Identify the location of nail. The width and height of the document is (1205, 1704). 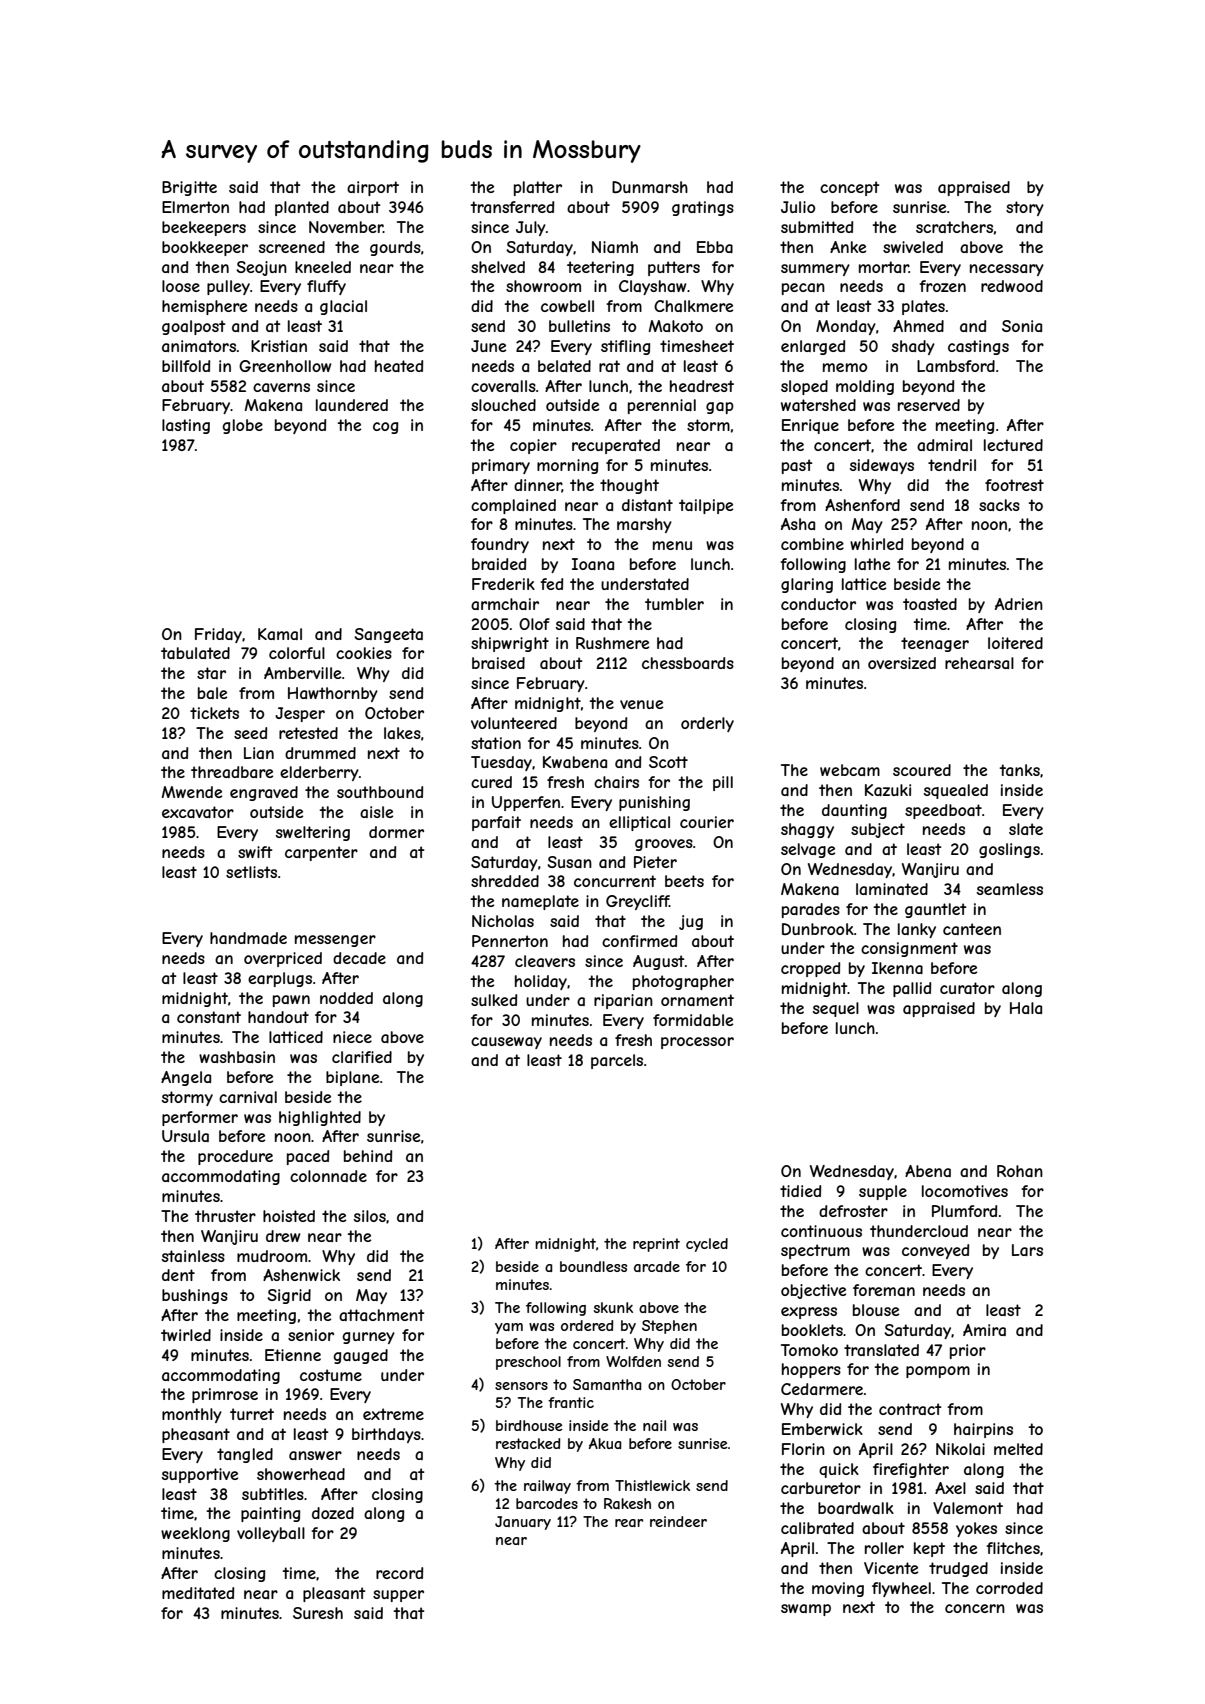
(654, 1425).
